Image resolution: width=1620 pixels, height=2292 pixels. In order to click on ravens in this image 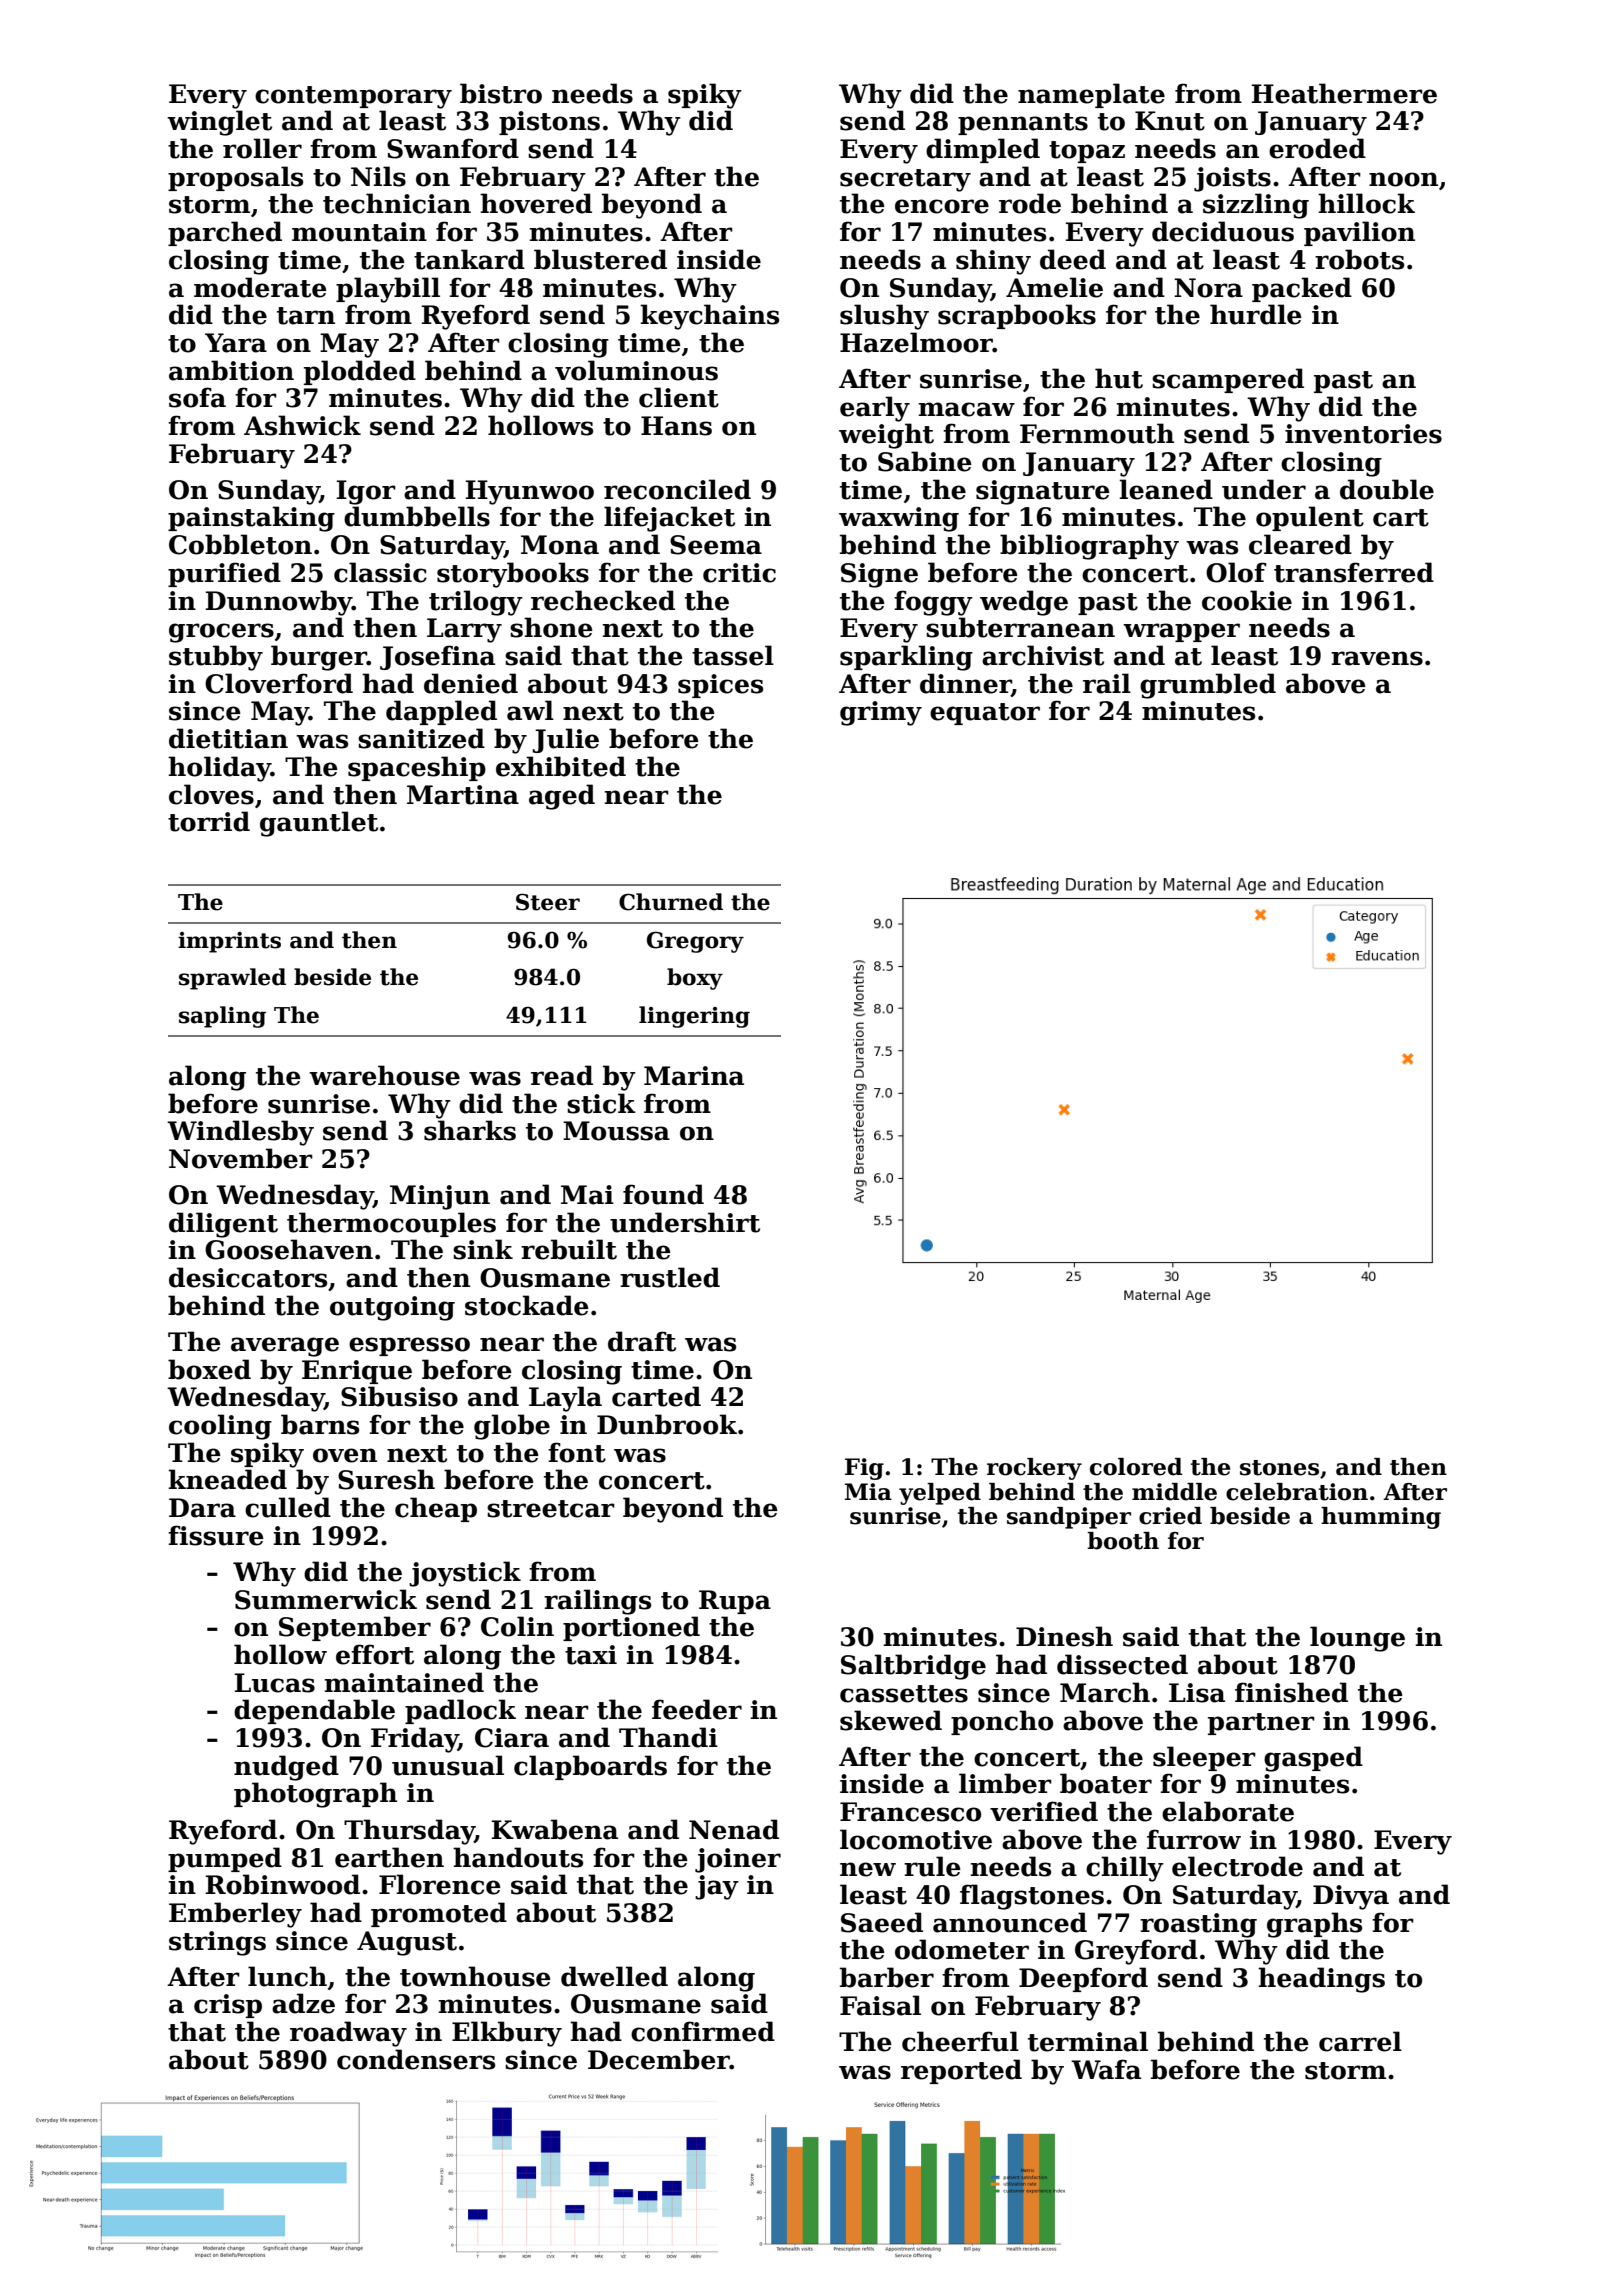, I will do `click(1377, 658)`.
